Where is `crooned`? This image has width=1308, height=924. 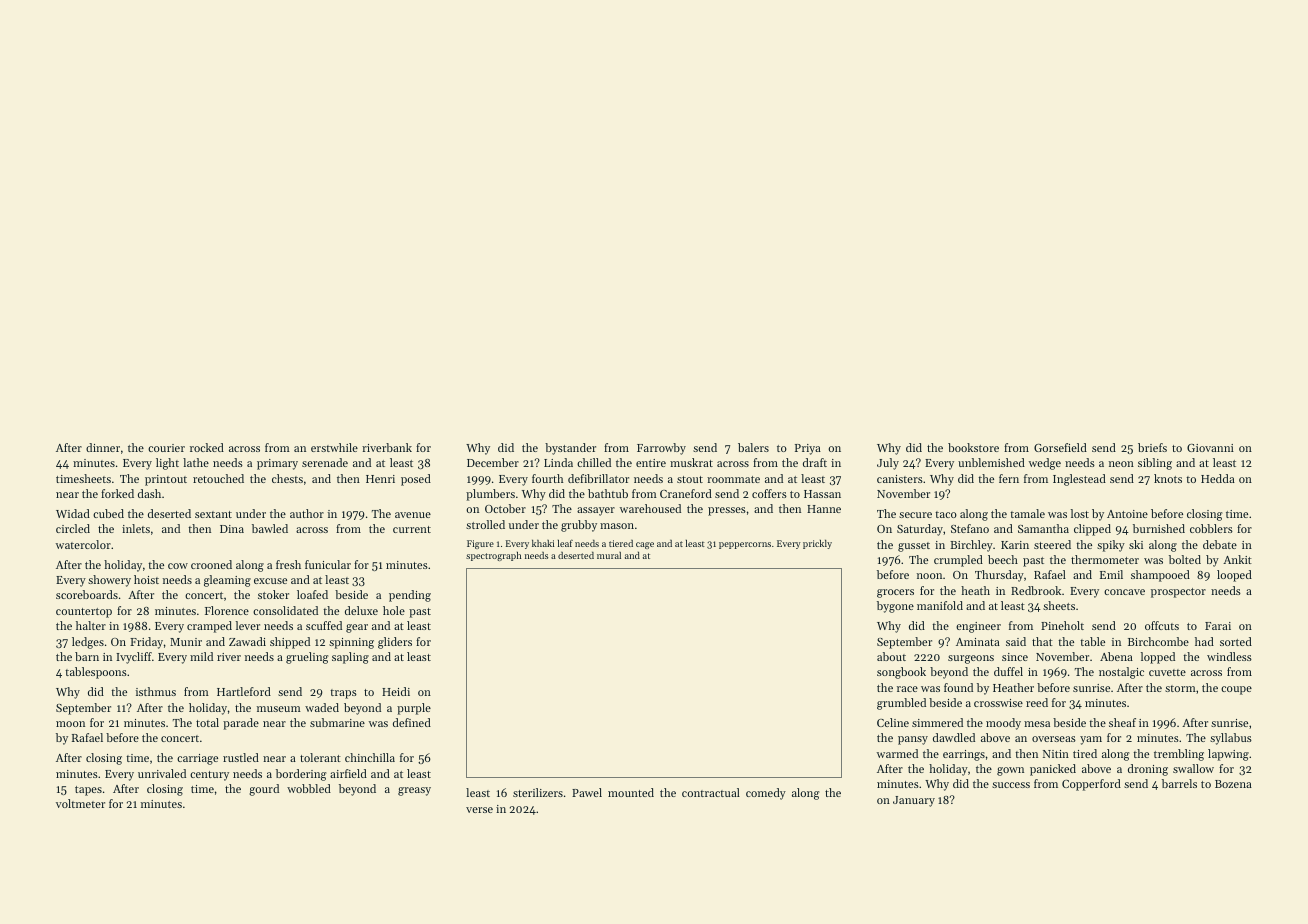
crooned is located at coordinates (211, 564).
